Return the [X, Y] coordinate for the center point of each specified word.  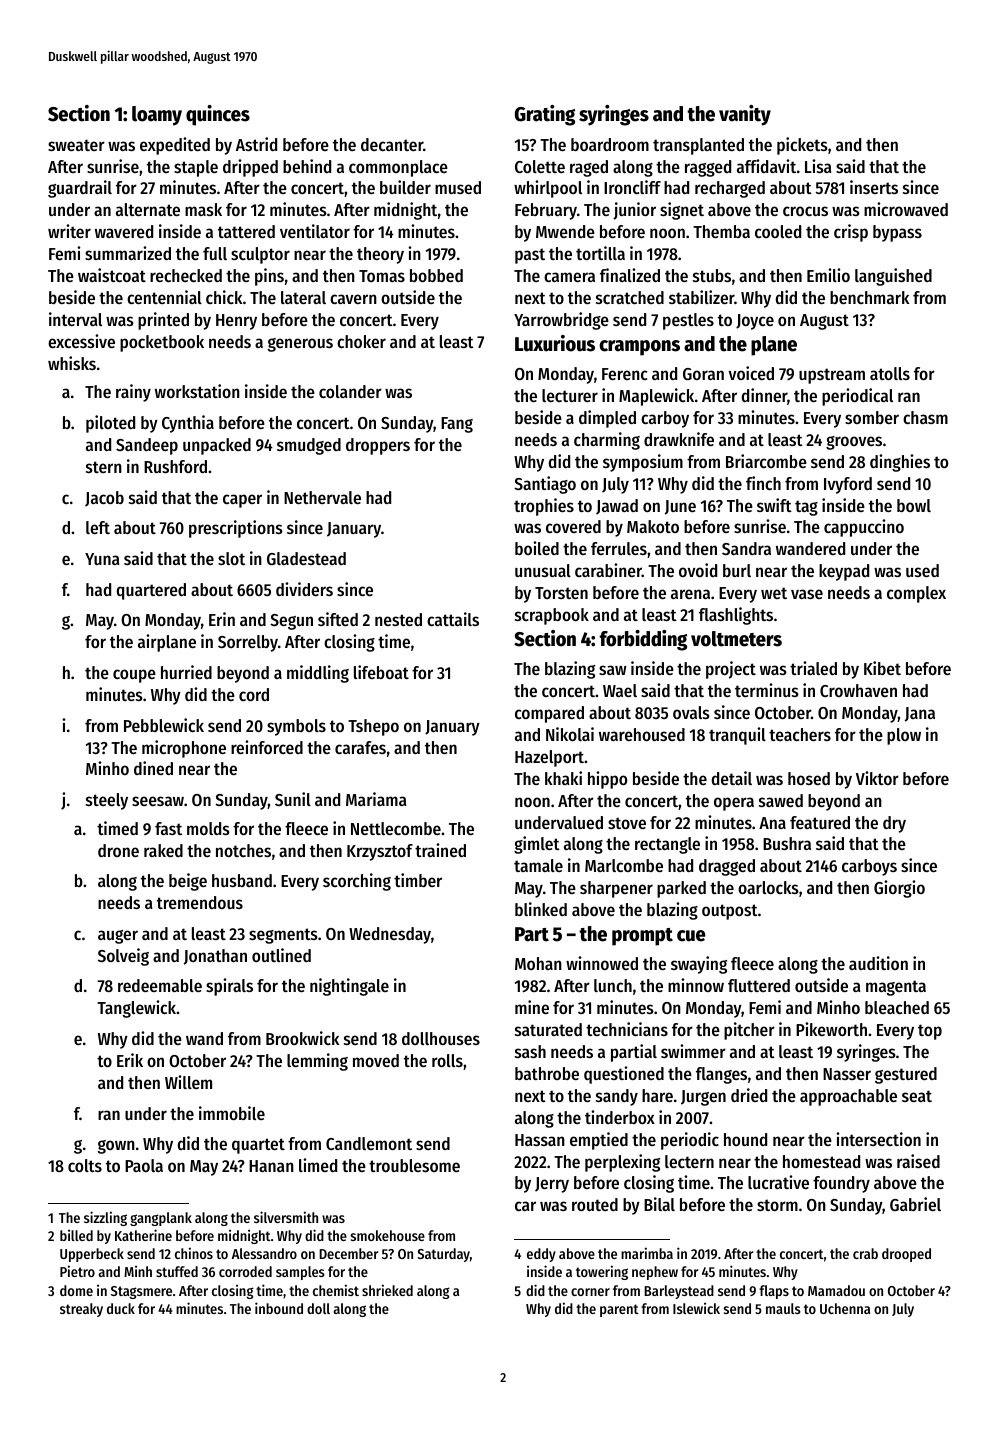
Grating [545, 115]
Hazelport [549, 758]
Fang [457, 425]
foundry [841, 1184]
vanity [745, 115]
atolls [890, 373]
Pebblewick [164, 725]
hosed [809, 778]
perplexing [622, 1163]
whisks [72, 363]
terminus [767, 690]
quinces [218, 115]
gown [116, 1147]
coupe [134, 676]
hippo [607, 780]
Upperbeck [92, 1255]
